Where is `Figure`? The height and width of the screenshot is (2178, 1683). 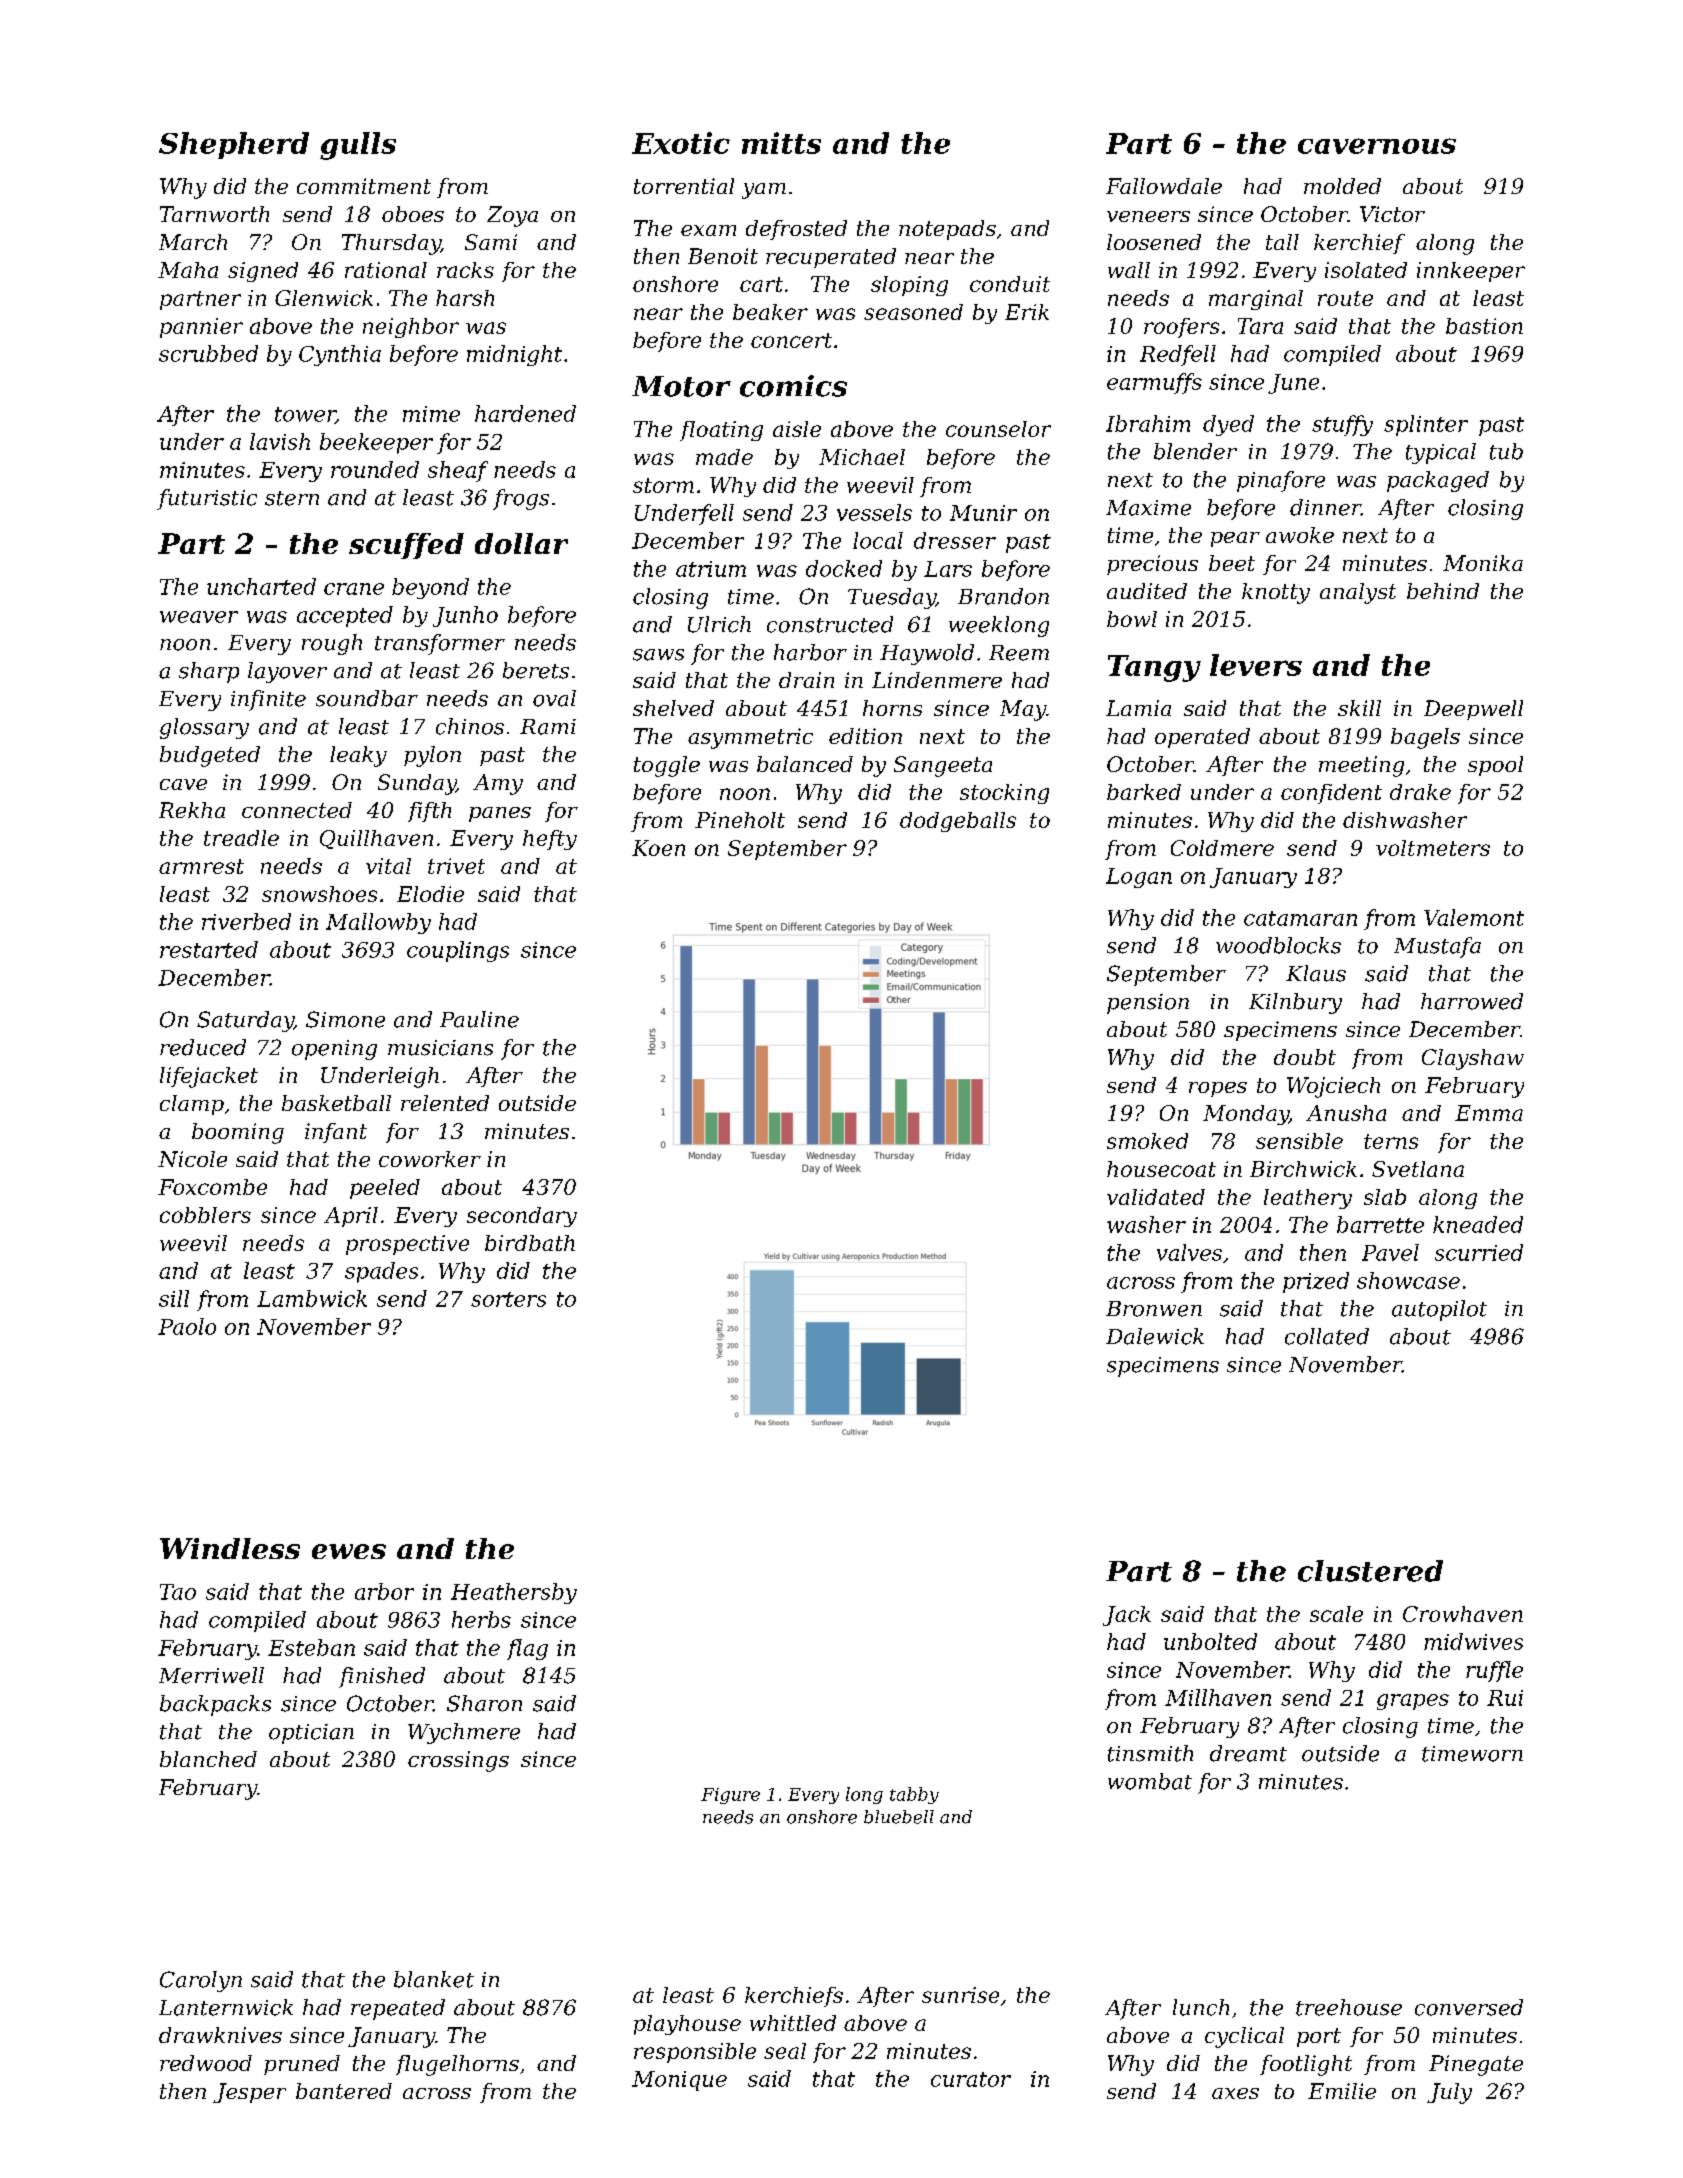
Figure is located at coordinates (730, 1796).
